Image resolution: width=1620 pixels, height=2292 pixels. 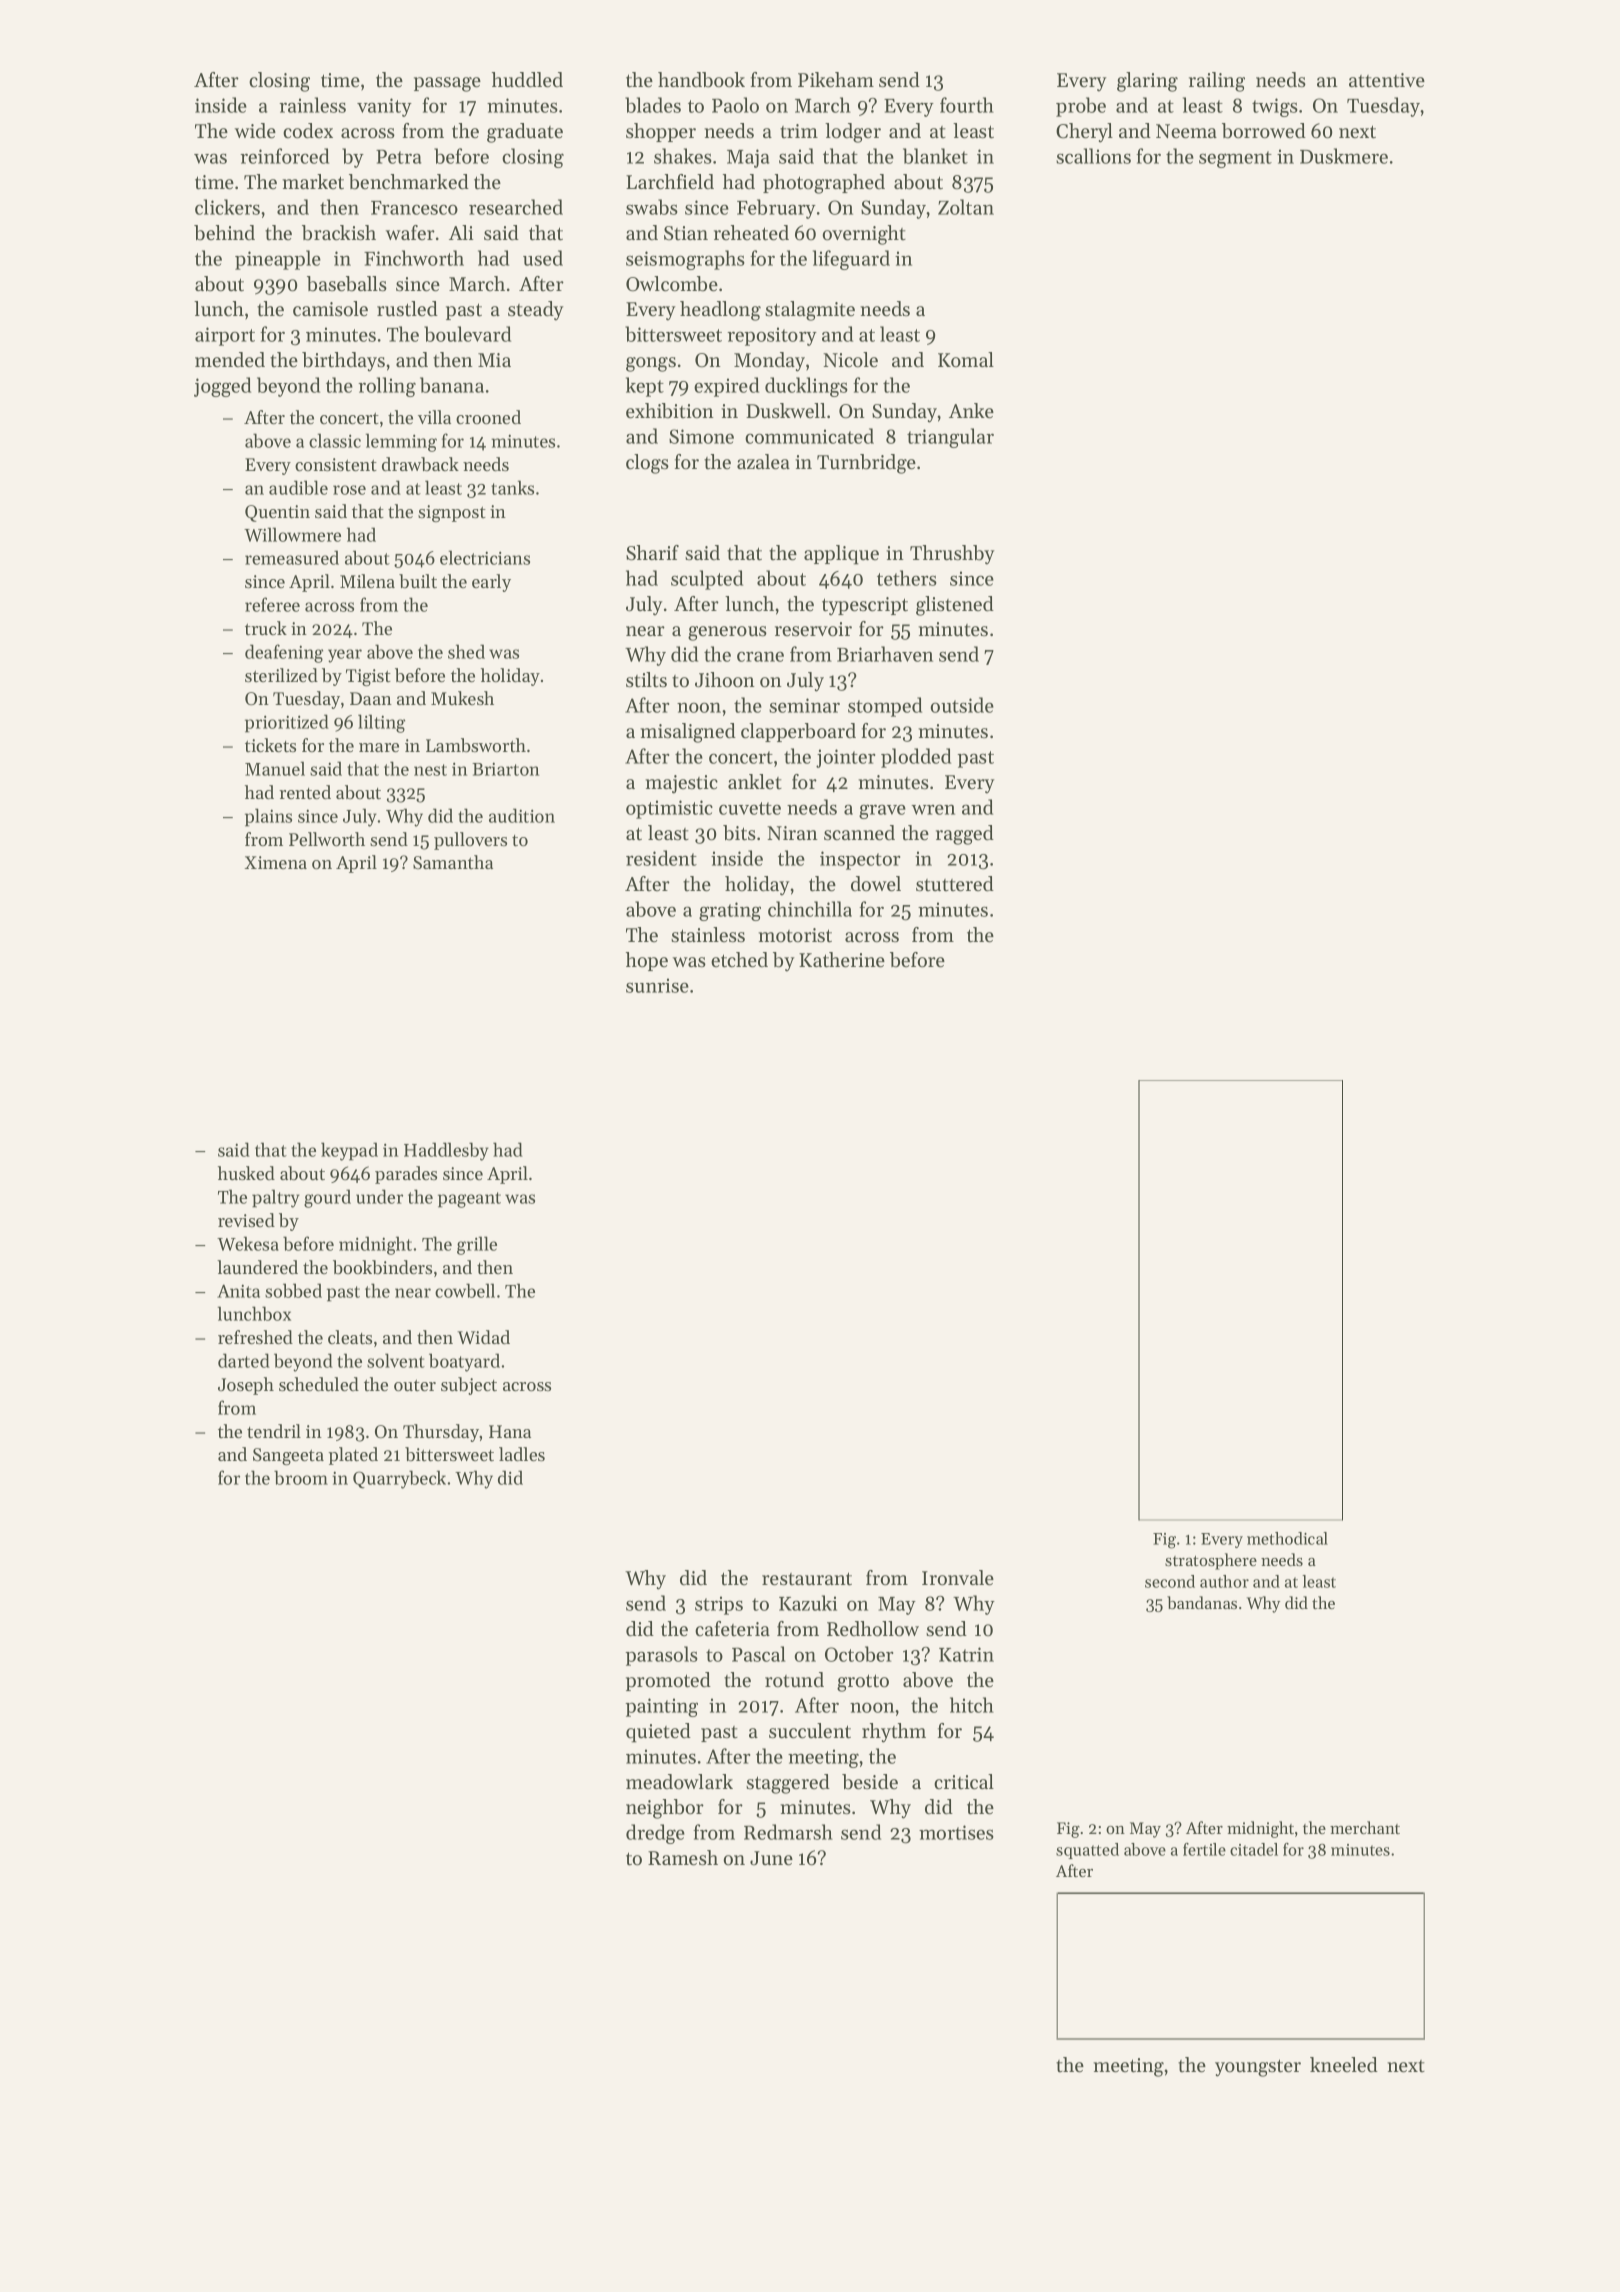 What do you see at coordinates (836, 80) in the screenshot?
I see `Pikeham` at bounding box center [836, 80].
